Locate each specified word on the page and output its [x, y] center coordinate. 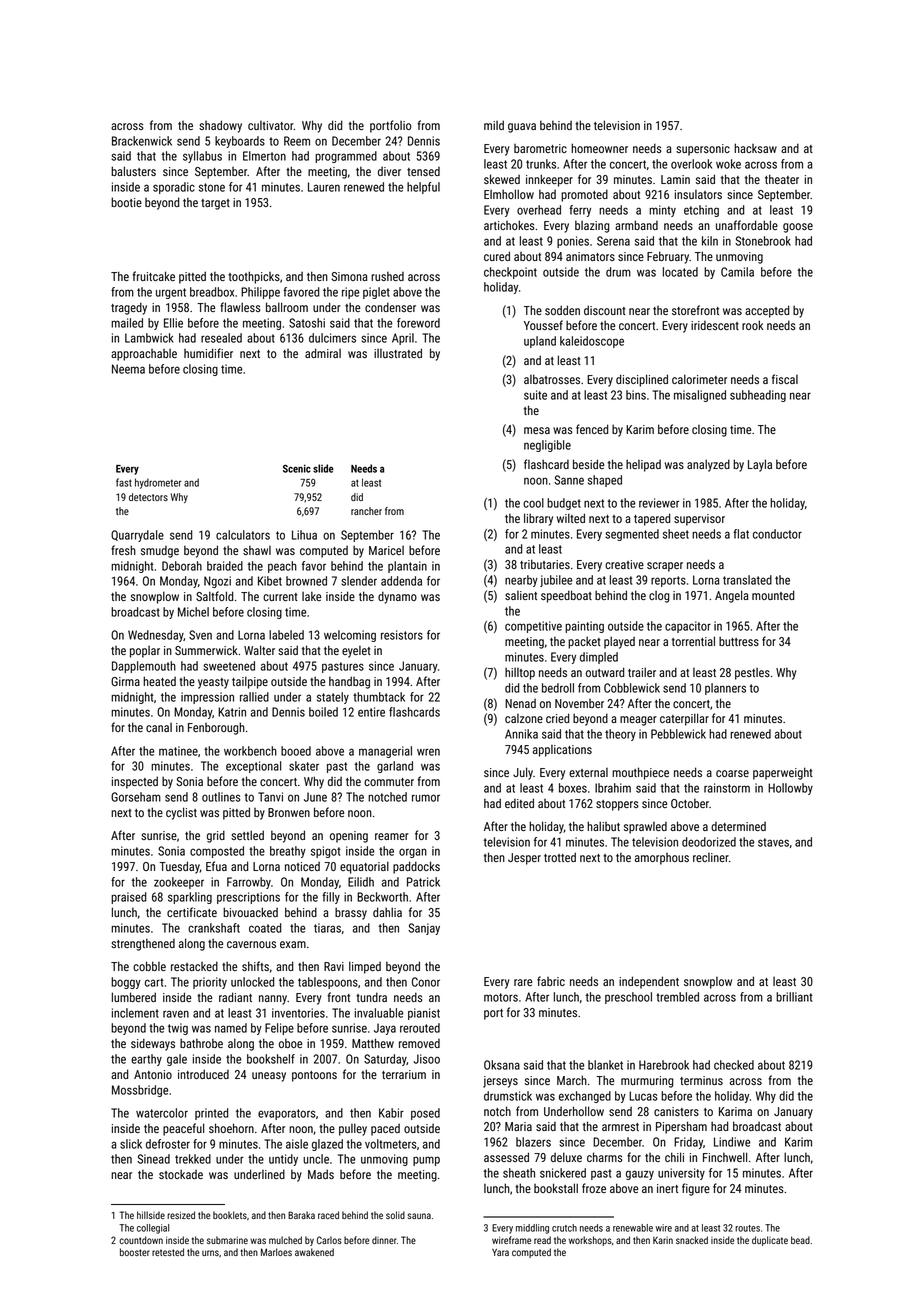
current [280, 597]
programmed [346, 157]
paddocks [416, 867]
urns [210, 1253]
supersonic [703, 150]
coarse [732, 773]
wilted [571, 518]
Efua [216, 866]
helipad [643, 465]
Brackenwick [142, 141]
